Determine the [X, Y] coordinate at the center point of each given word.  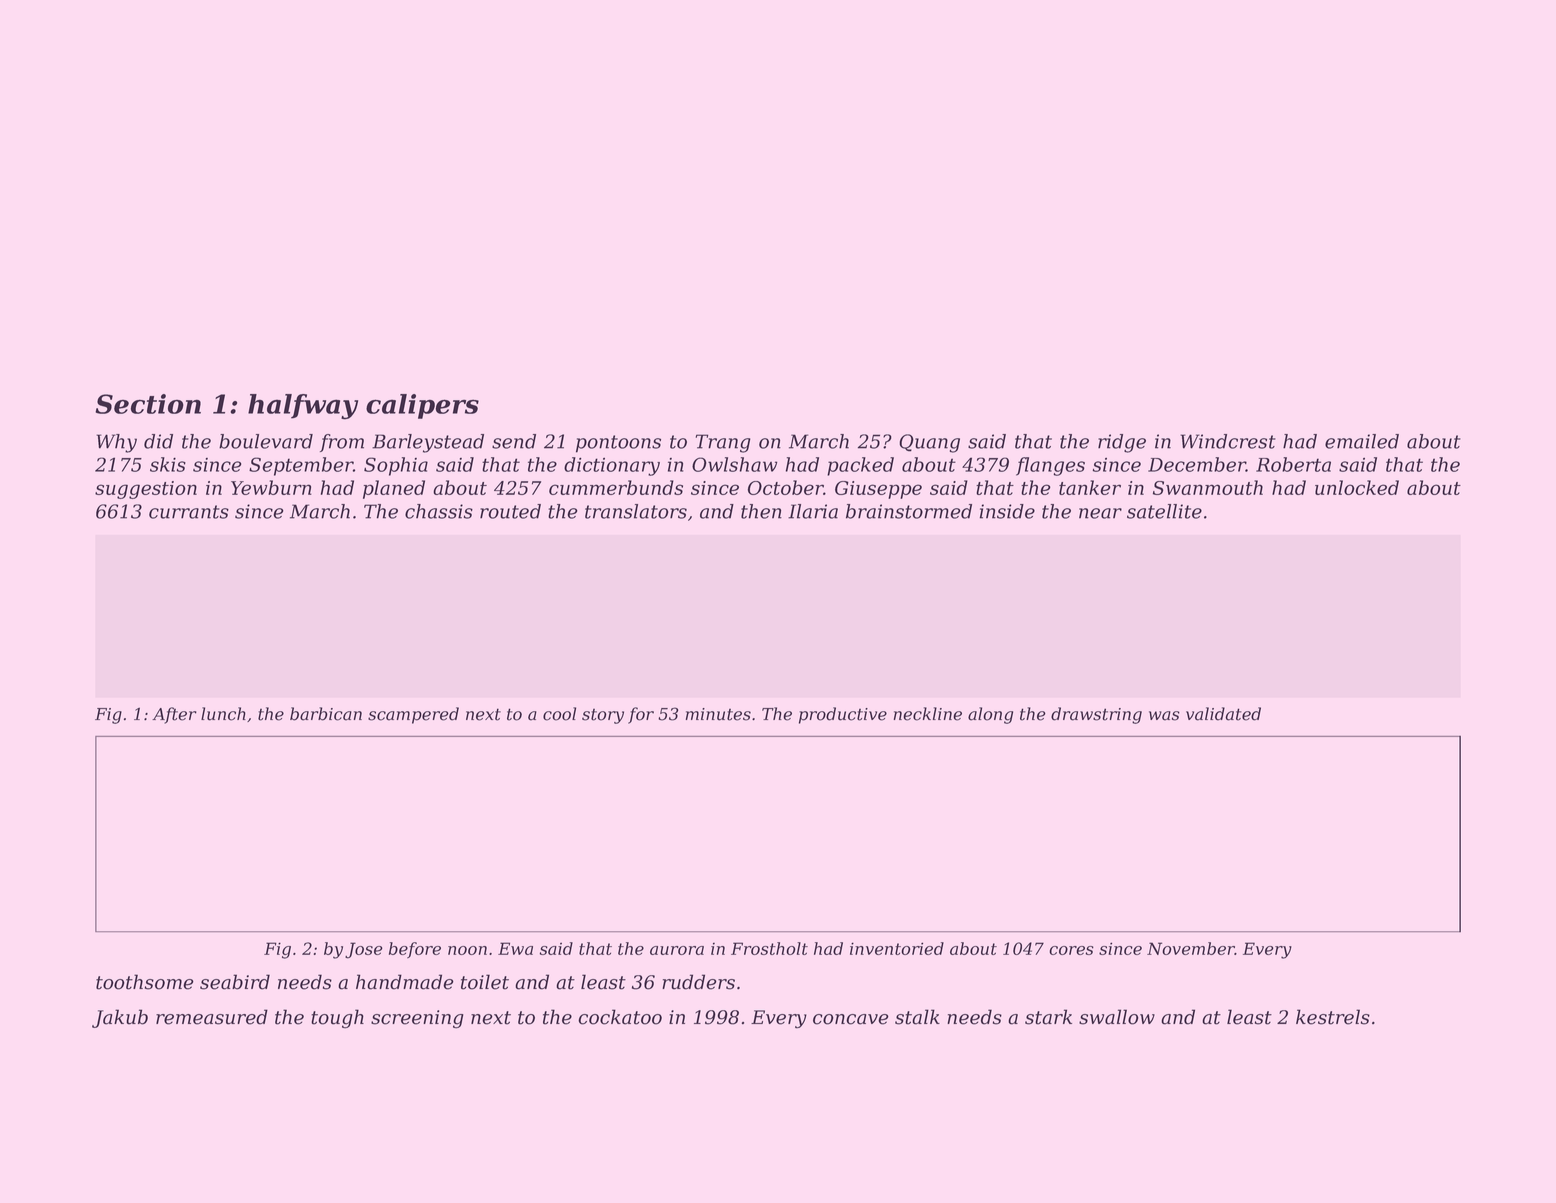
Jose [364, 950]
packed [860, 466]
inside [1007, 511]
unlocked [1357, 487]
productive [843, 715]
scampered [413, 715]
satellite [1164, 511]
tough [337, 1019]
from [342, 443]
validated [1223, 714]
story [603, 716]
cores [1071, 950]
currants [189, 512]
